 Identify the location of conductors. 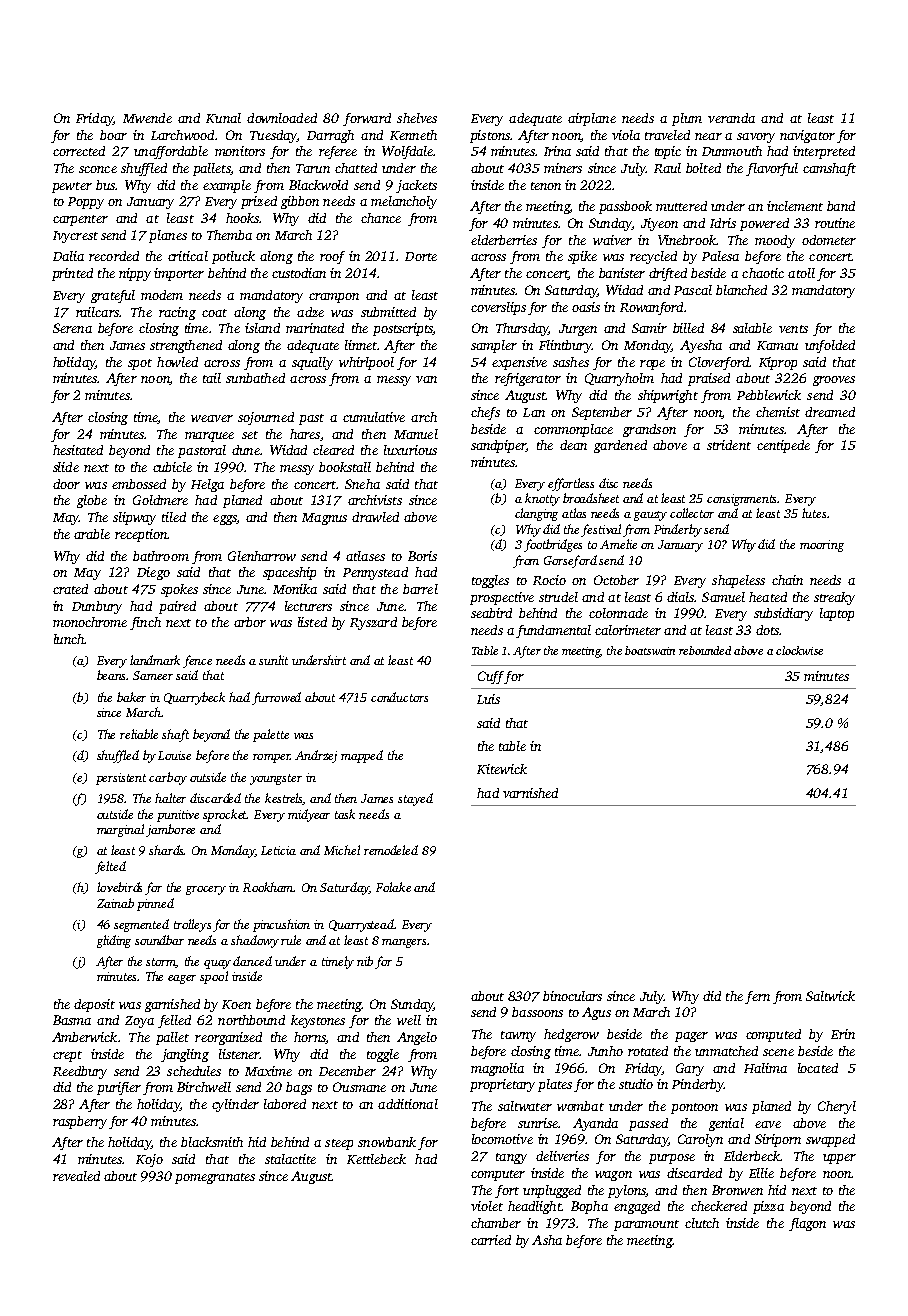
(399, 697).
